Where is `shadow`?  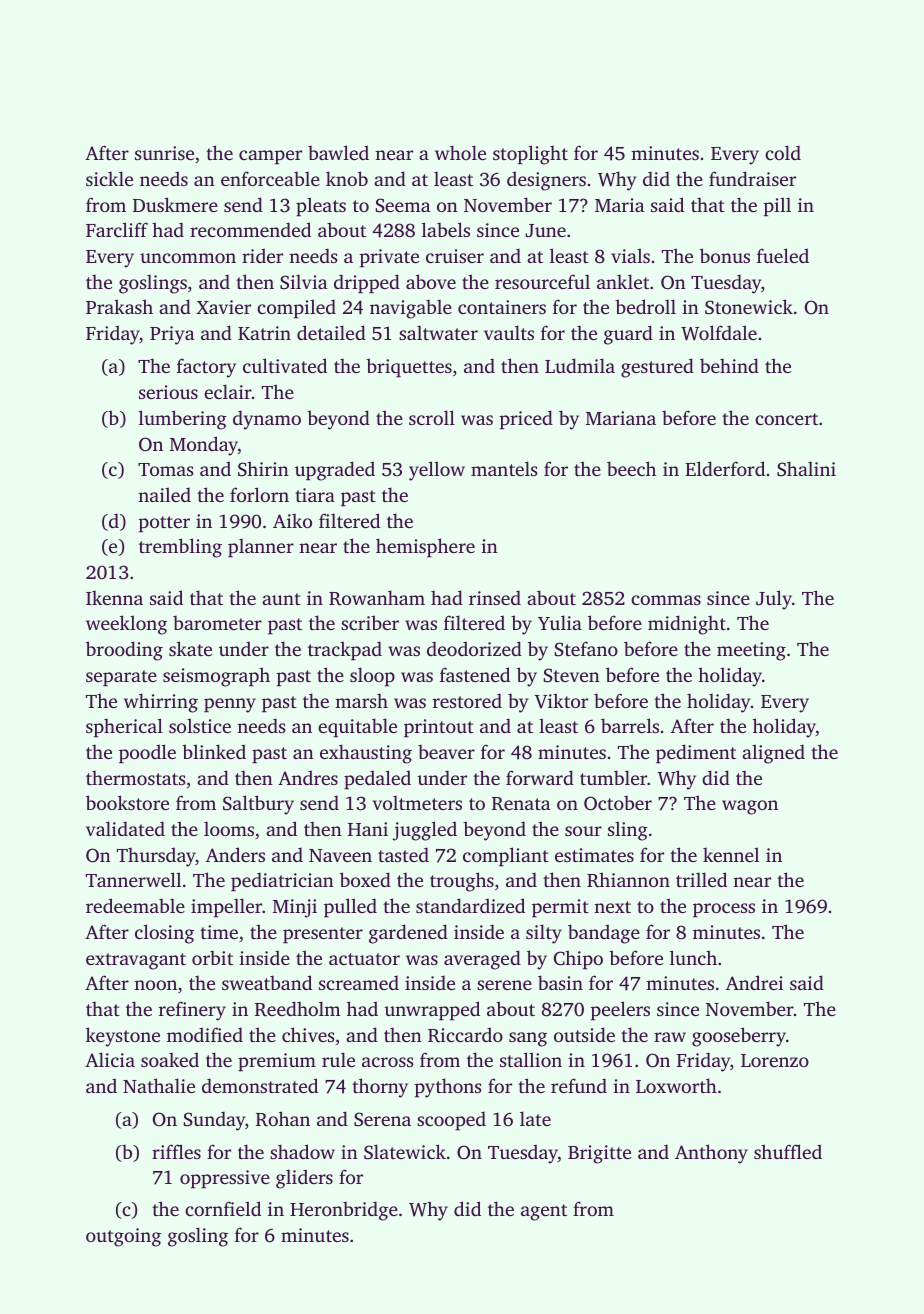
shadow is located at coordinates (302, 1151).
